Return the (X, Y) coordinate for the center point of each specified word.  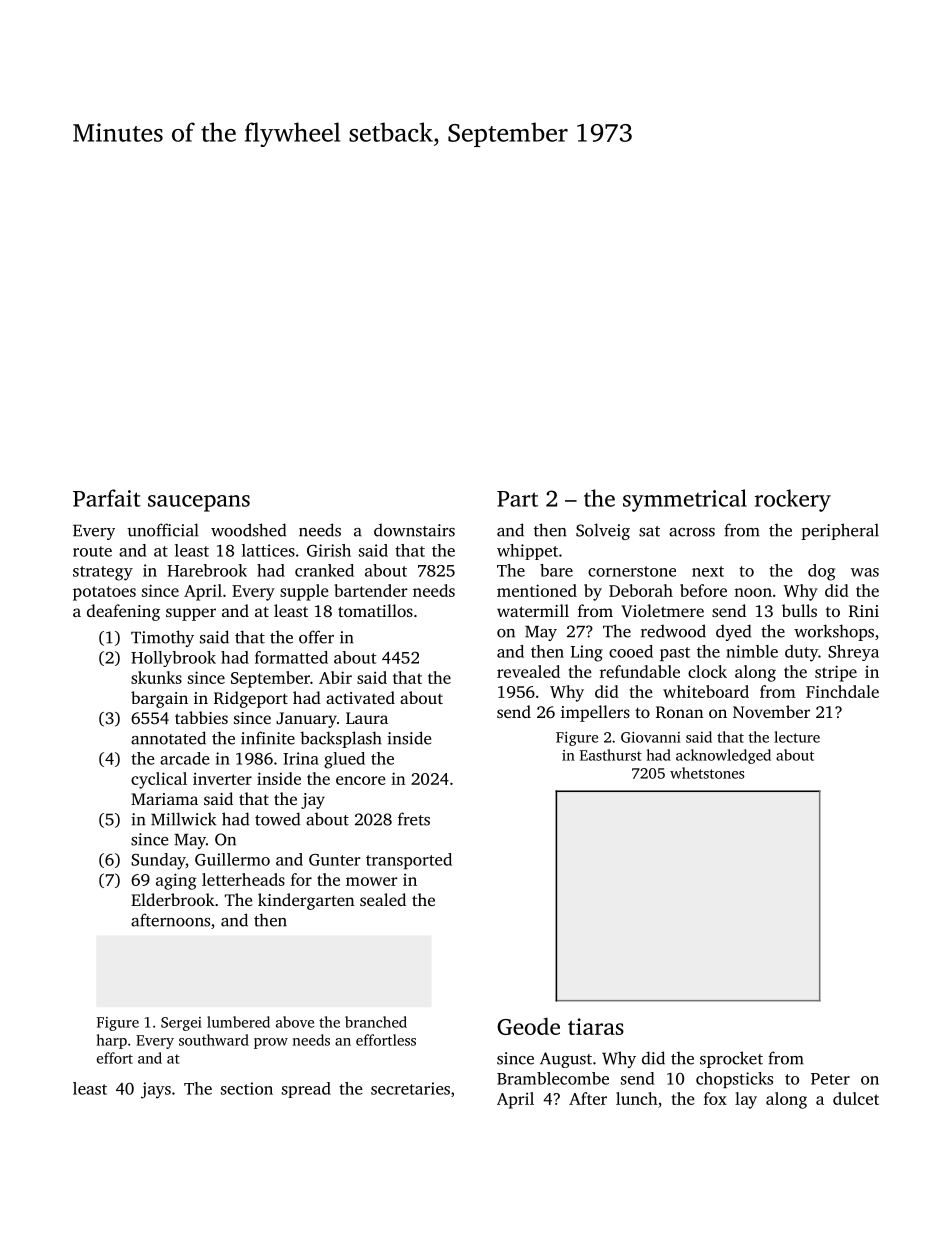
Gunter (335, 860)
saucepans (199, 503)
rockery (793, 500)
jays (156, 1090)
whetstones (707, 773)
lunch (637, 1098)
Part (517, 499)
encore (361, 780)
